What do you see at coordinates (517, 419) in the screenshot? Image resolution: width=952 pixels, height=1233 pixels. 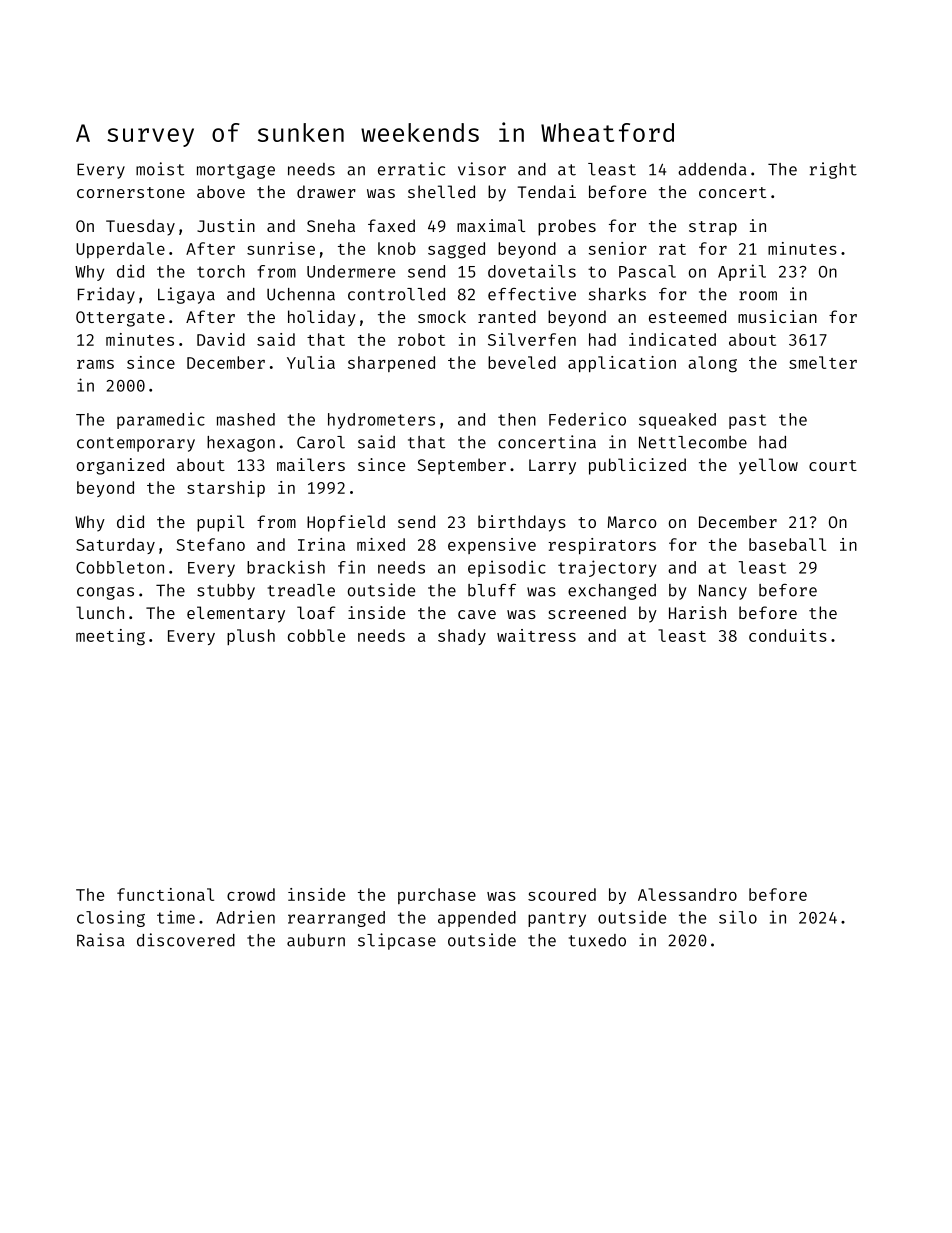 I see `then` at bounding box center [517, 419].
